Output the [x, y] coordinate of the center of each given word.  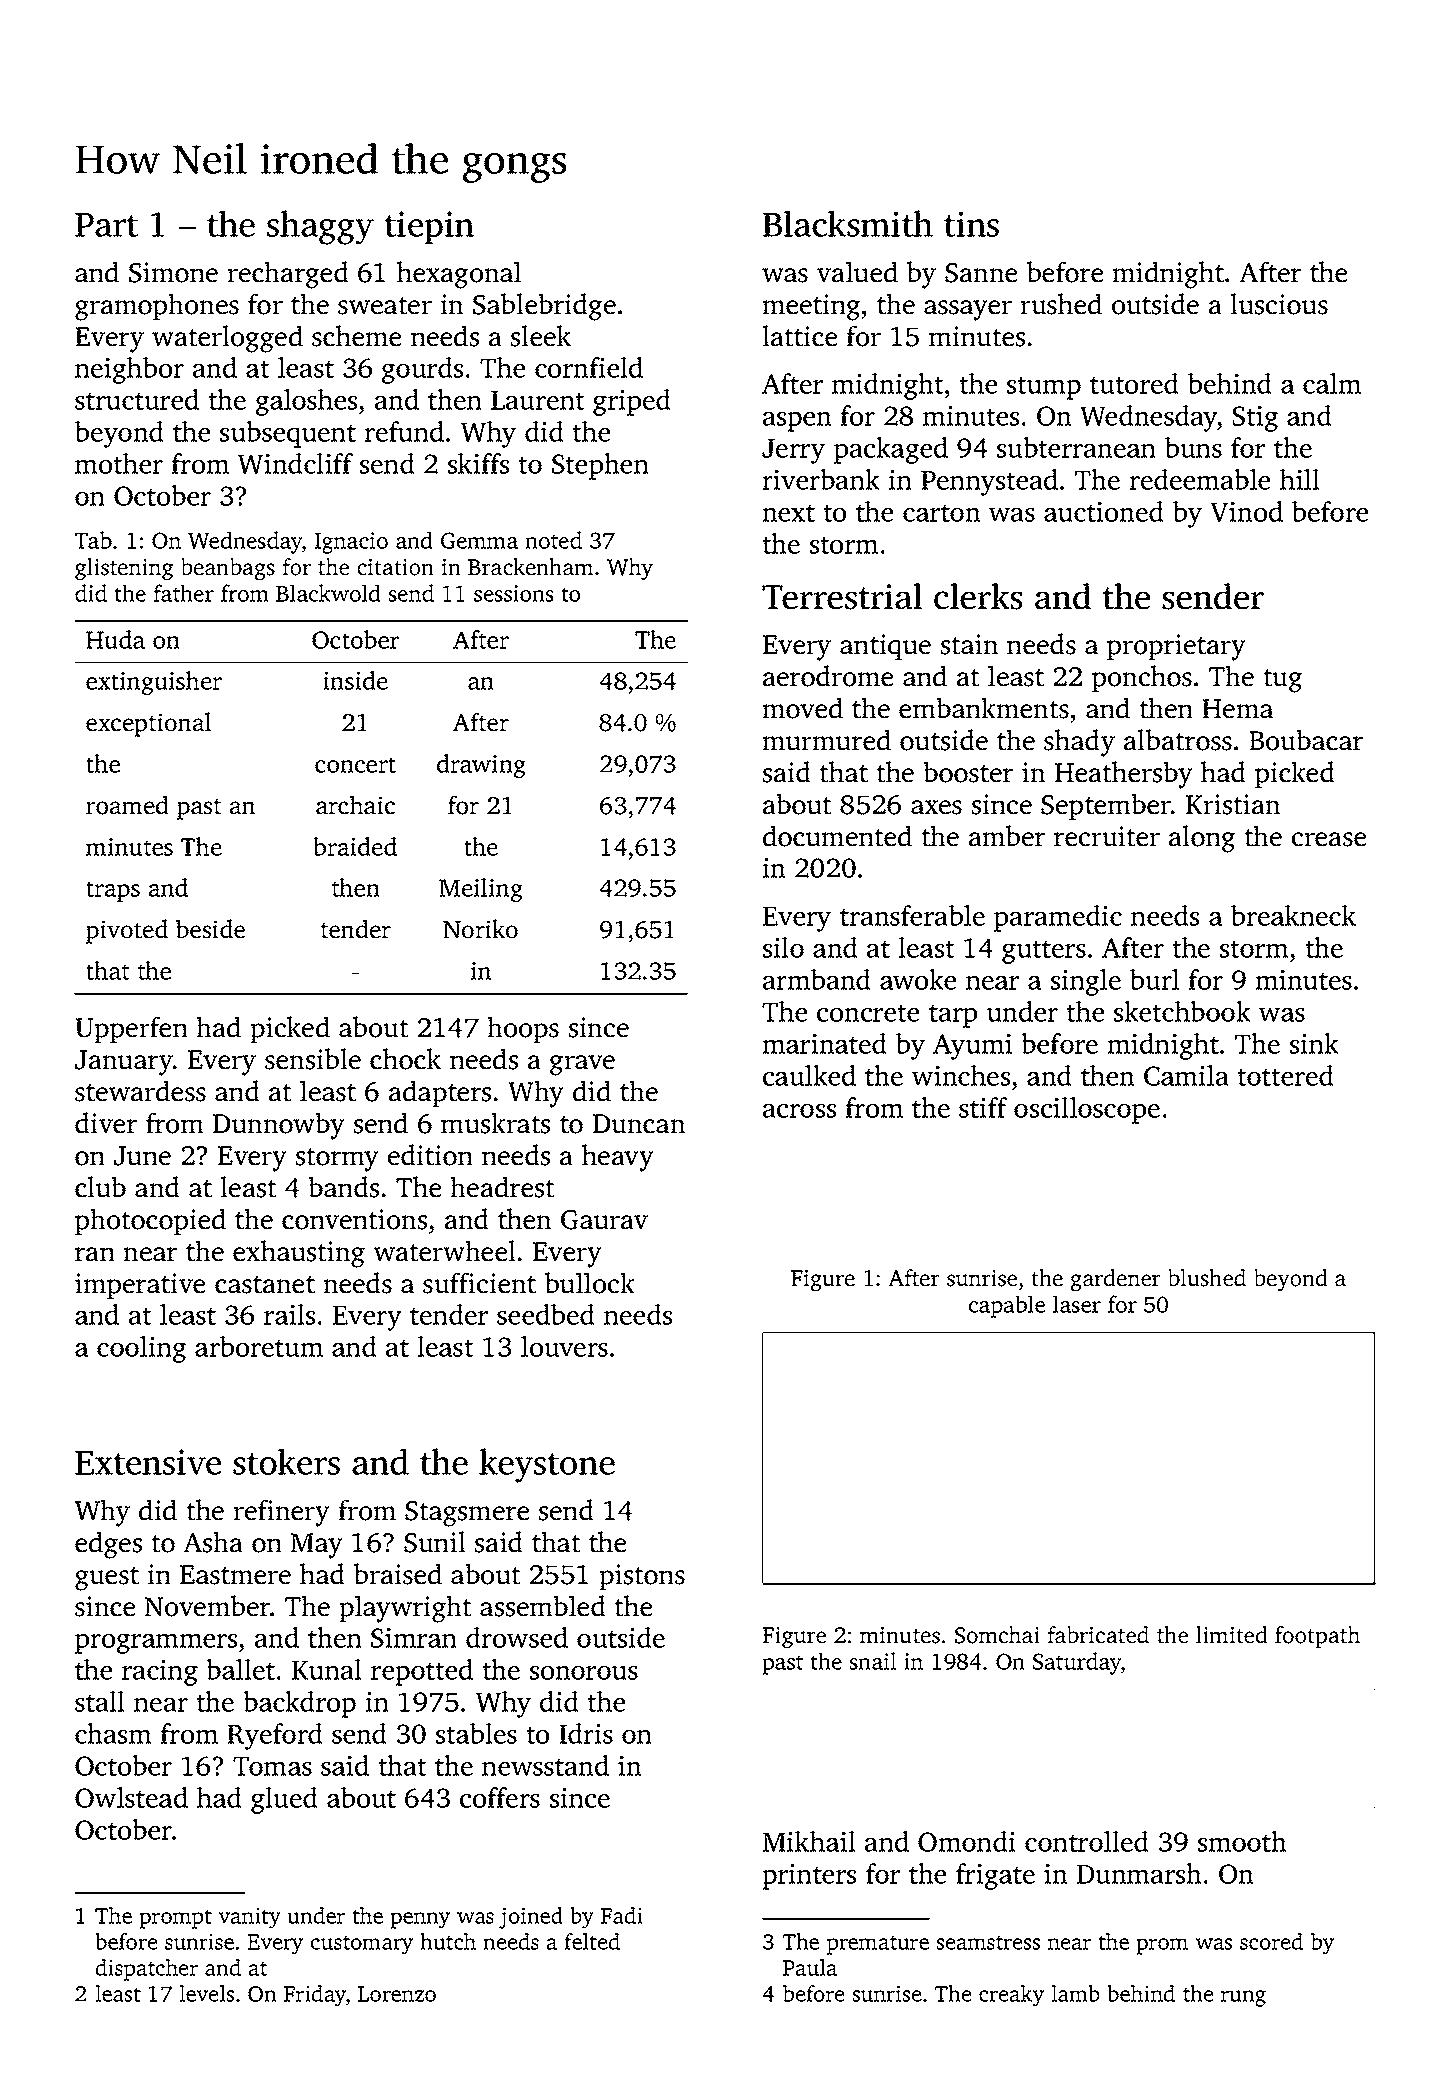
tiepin [429, 227]
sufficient [479, 1283]
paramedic [1058, 918]
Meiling [481, 890]
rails [289, 1314]
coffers [500, 1797]
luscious [1279, 304]
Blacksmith [848, 223]
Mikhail [809, 1841]
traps [113, 891]
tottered [1285, 1075]
